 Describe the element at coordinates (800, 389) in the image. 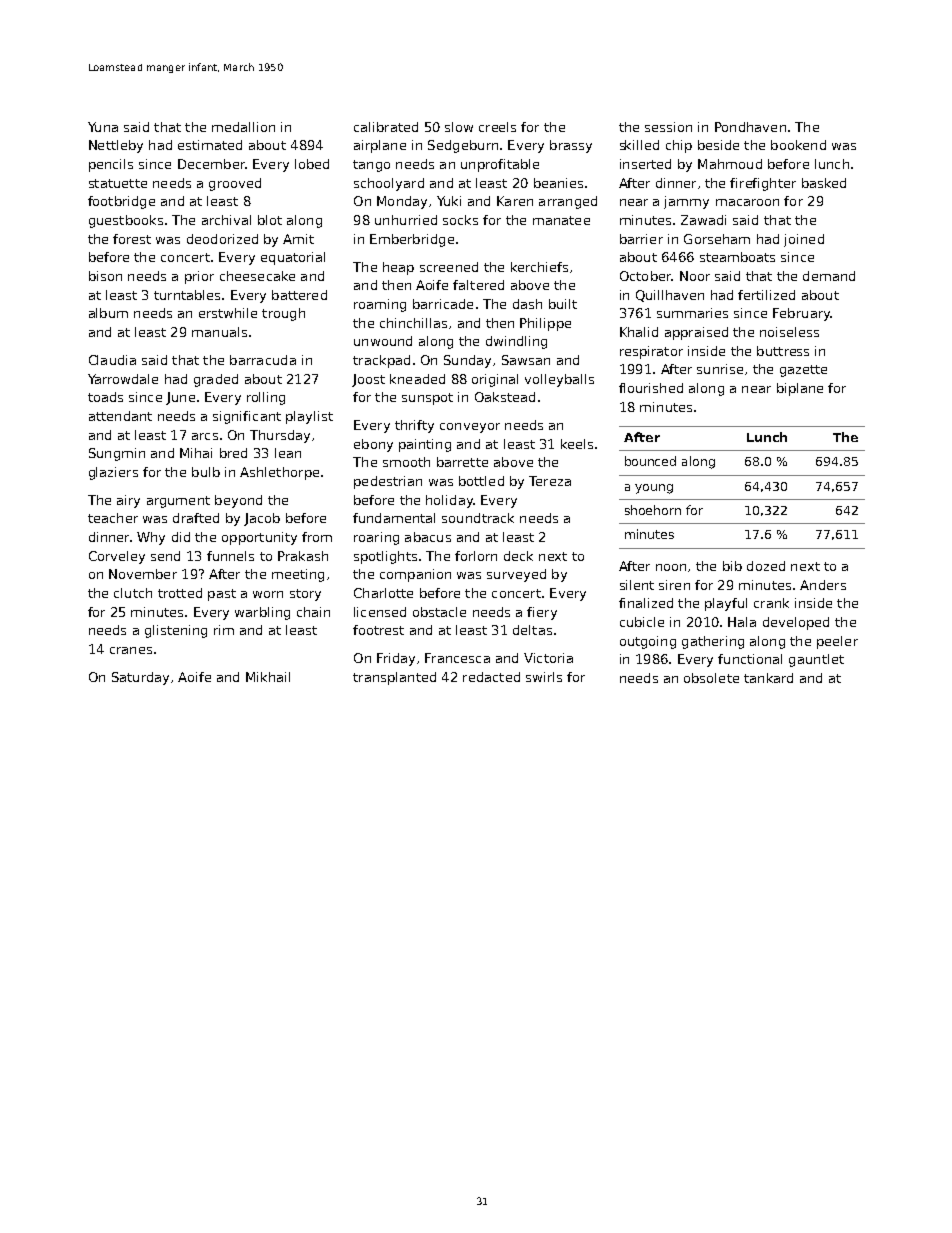

I see `biplane` at that location.
